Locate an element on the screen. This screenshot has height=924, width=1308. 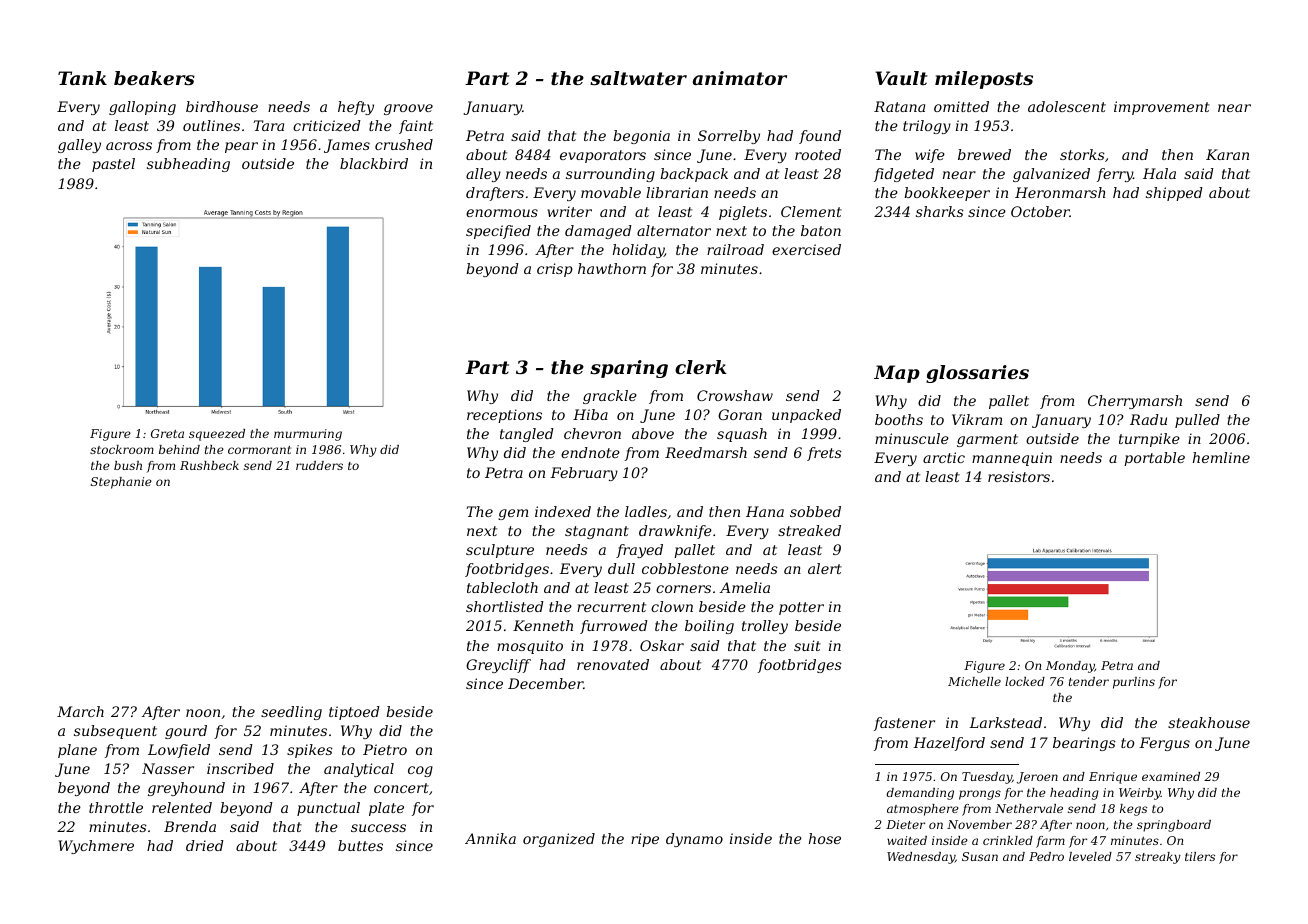
brewed is located at coordinates (984, 154).
